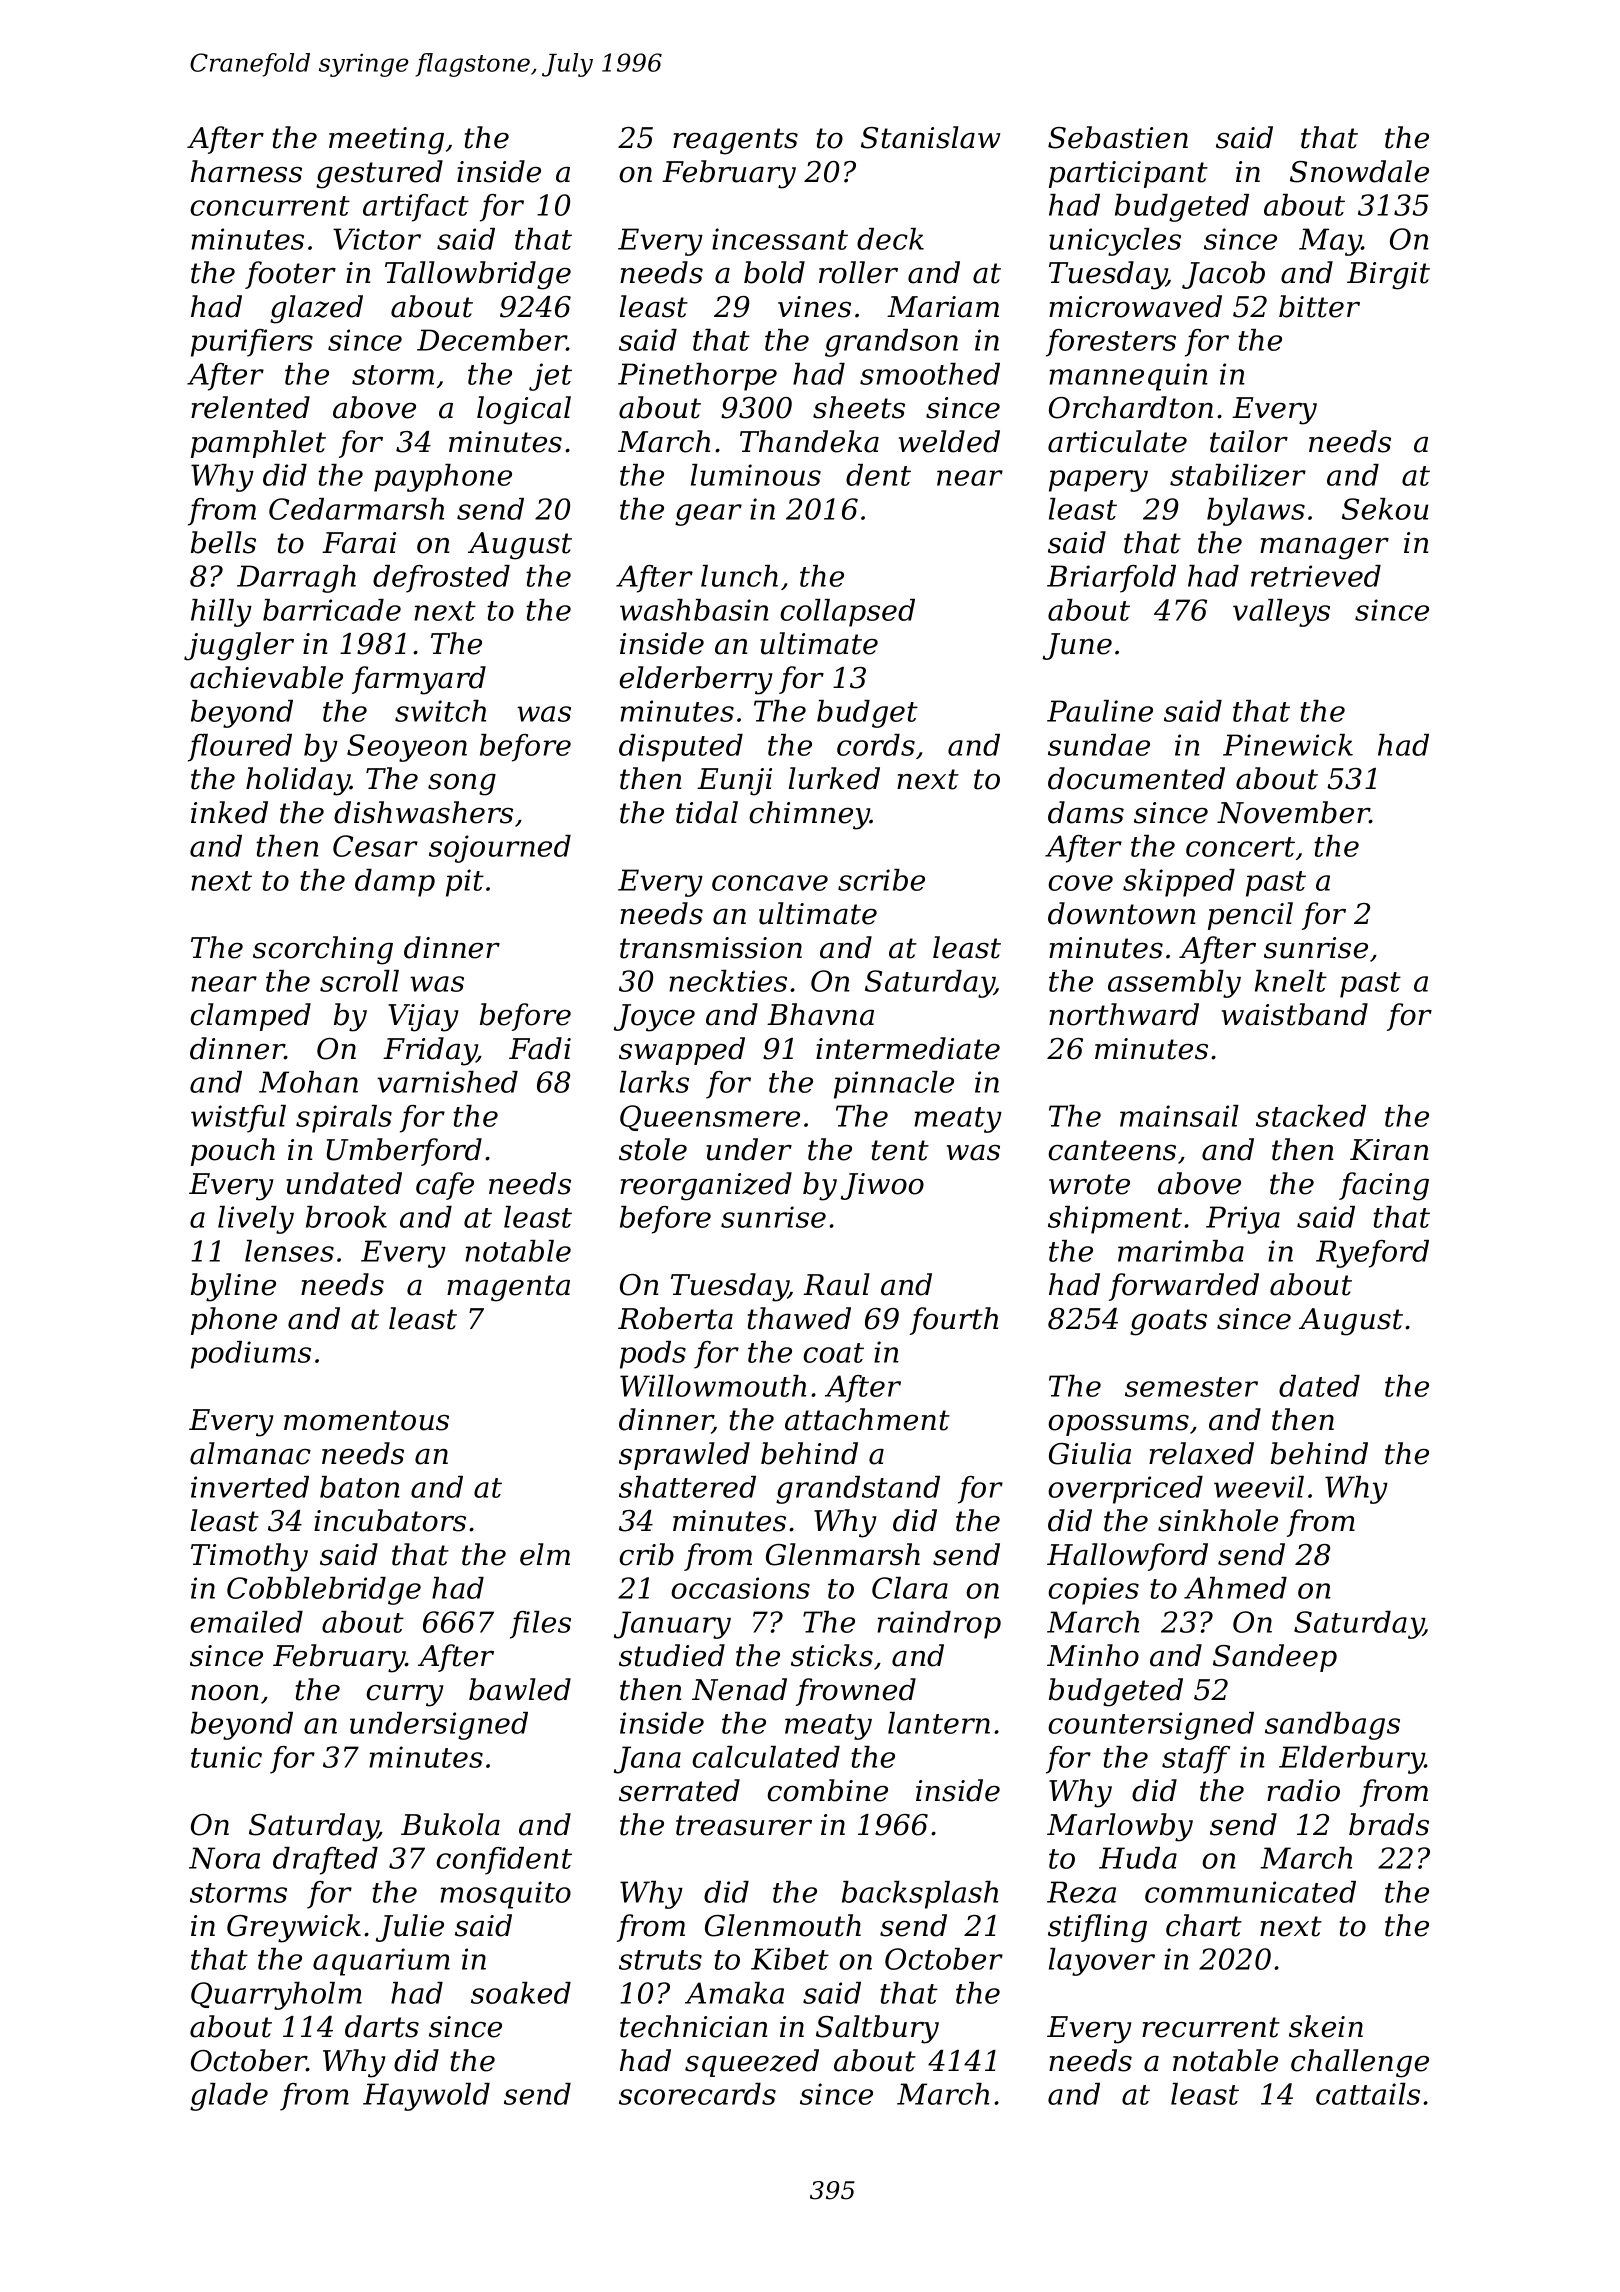 Image resolution: width=1620 pixels, height=2292 pixels. What do you see at coordinates (221, 613) in the screenshot?
I see `hilly` at bounding box center [221, 613].
